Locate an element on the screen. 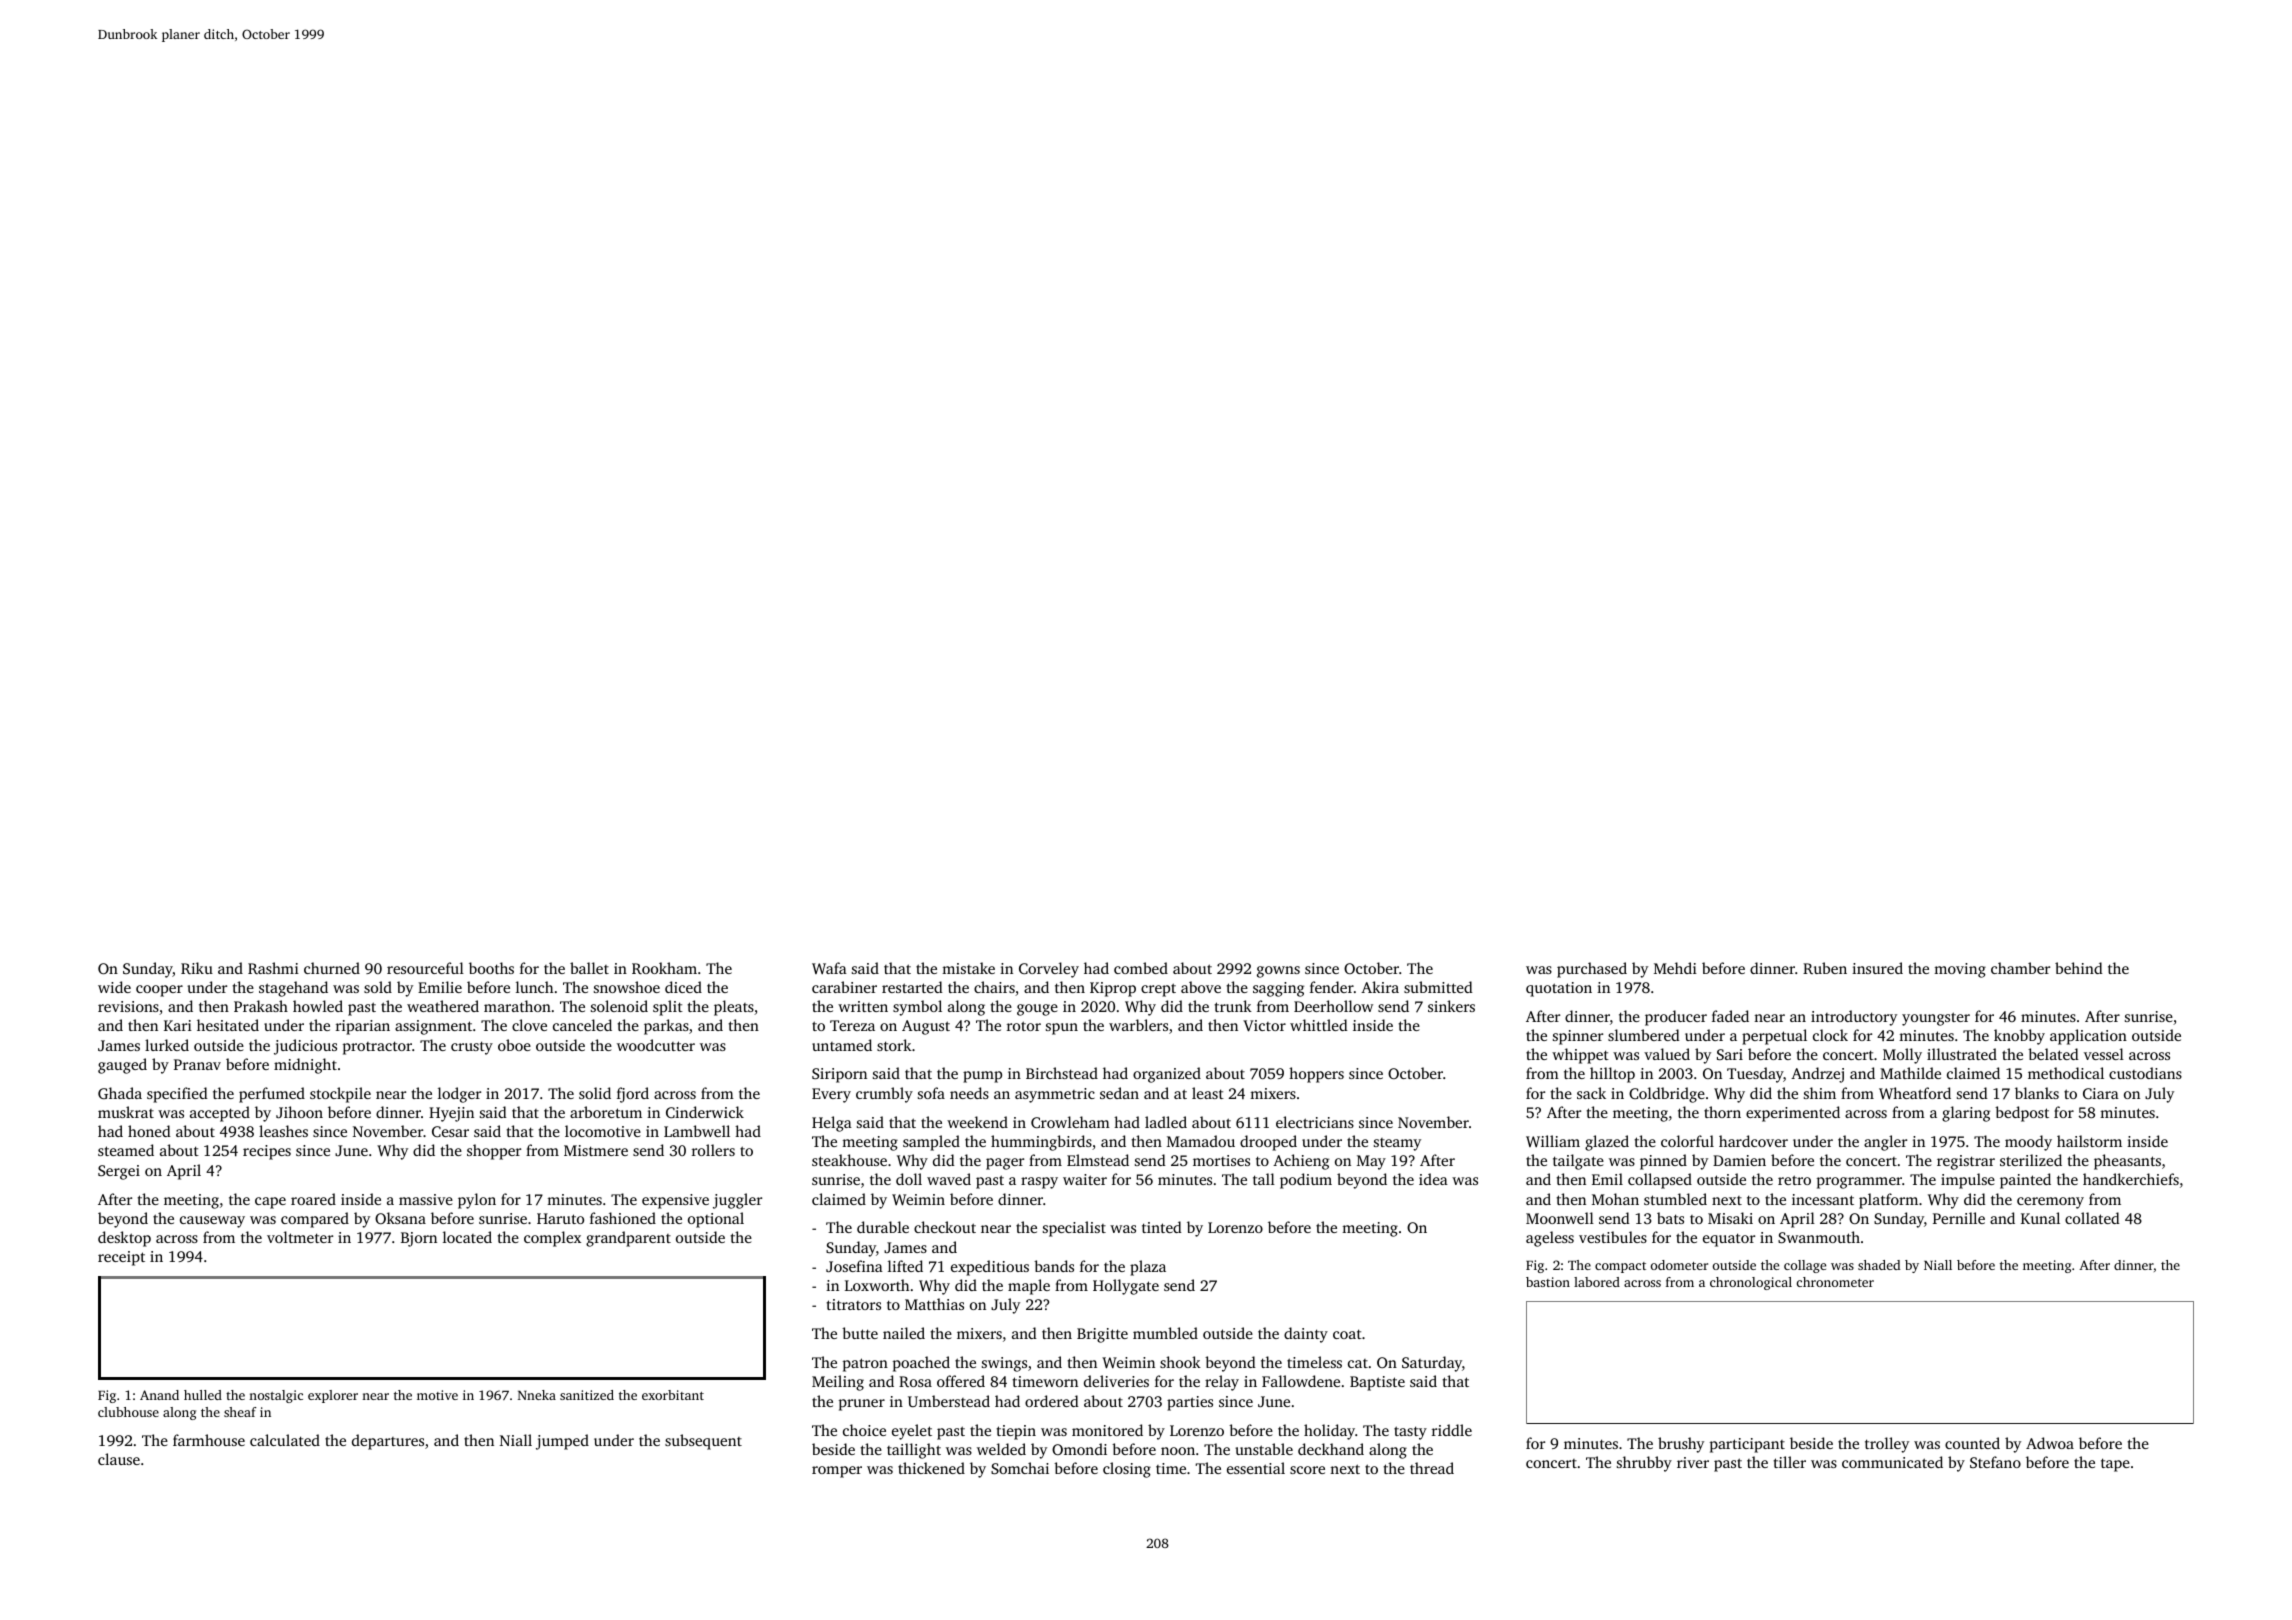 The width and height of the screenshot is (2292, 1620). Akira is located at coordinates (1380, 987).
